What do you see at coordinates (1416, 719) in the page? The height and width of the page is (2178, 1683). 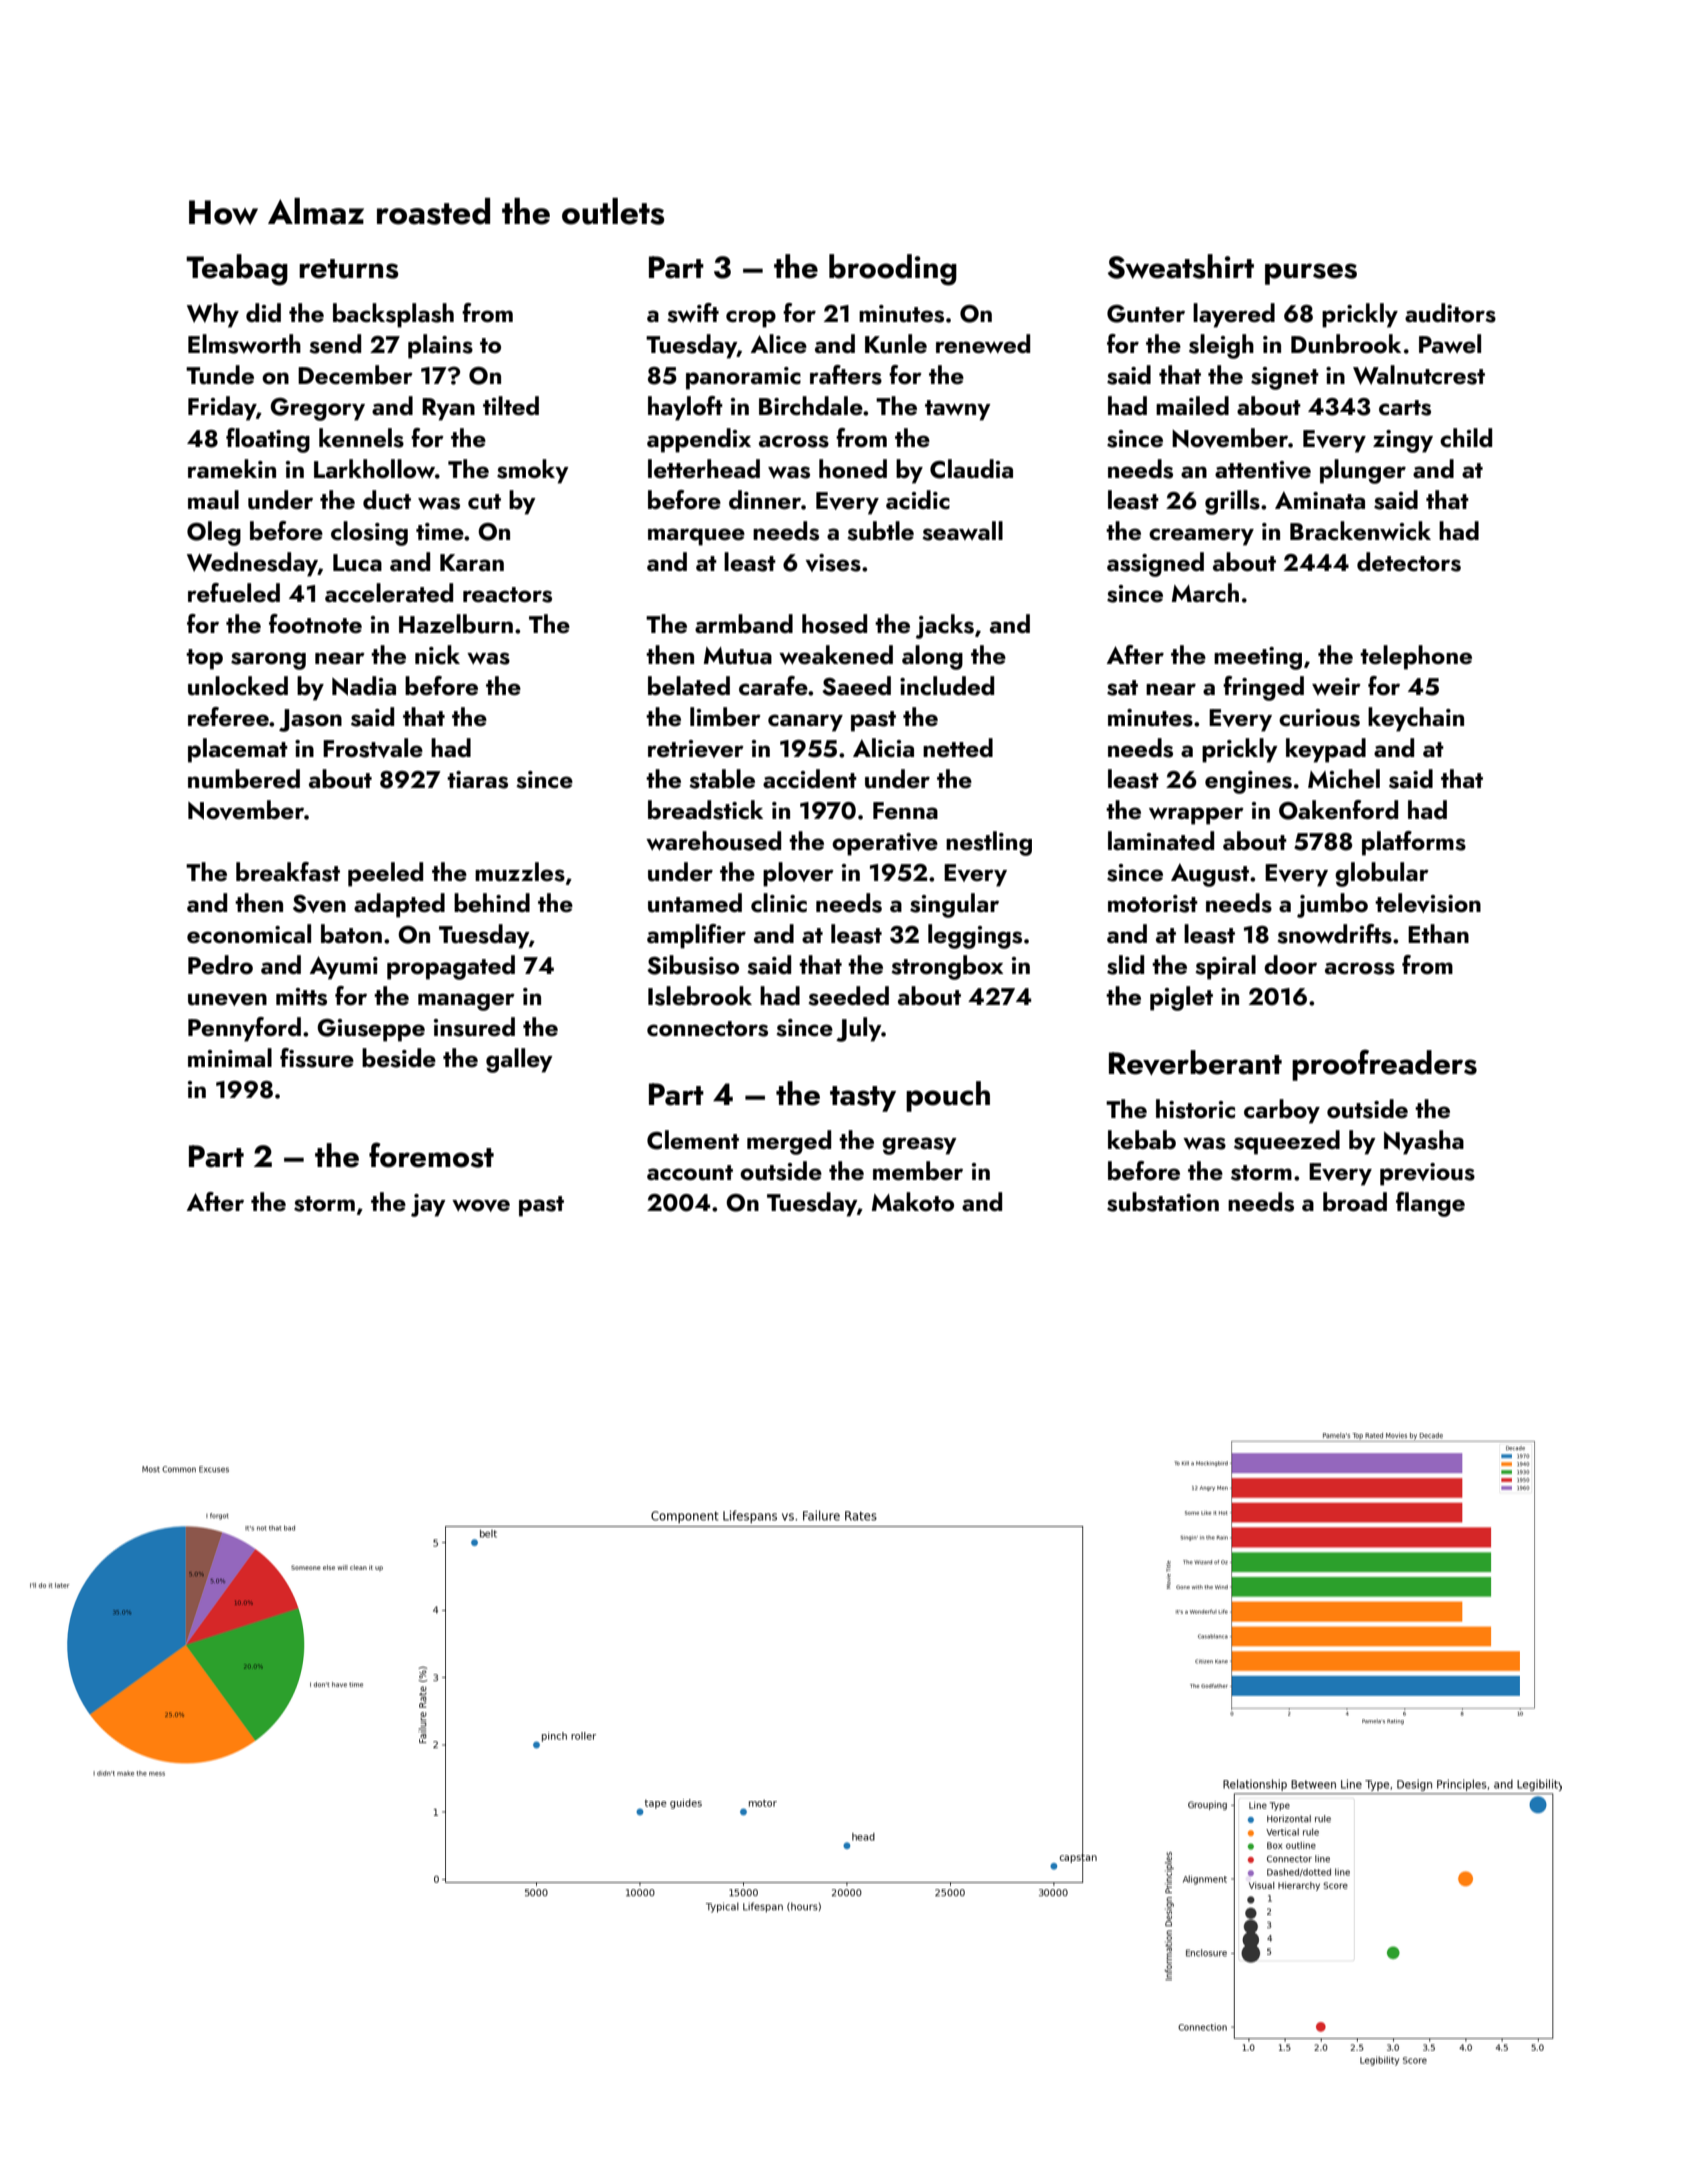 I see `keychain` at bounding box center [1416, 719].
